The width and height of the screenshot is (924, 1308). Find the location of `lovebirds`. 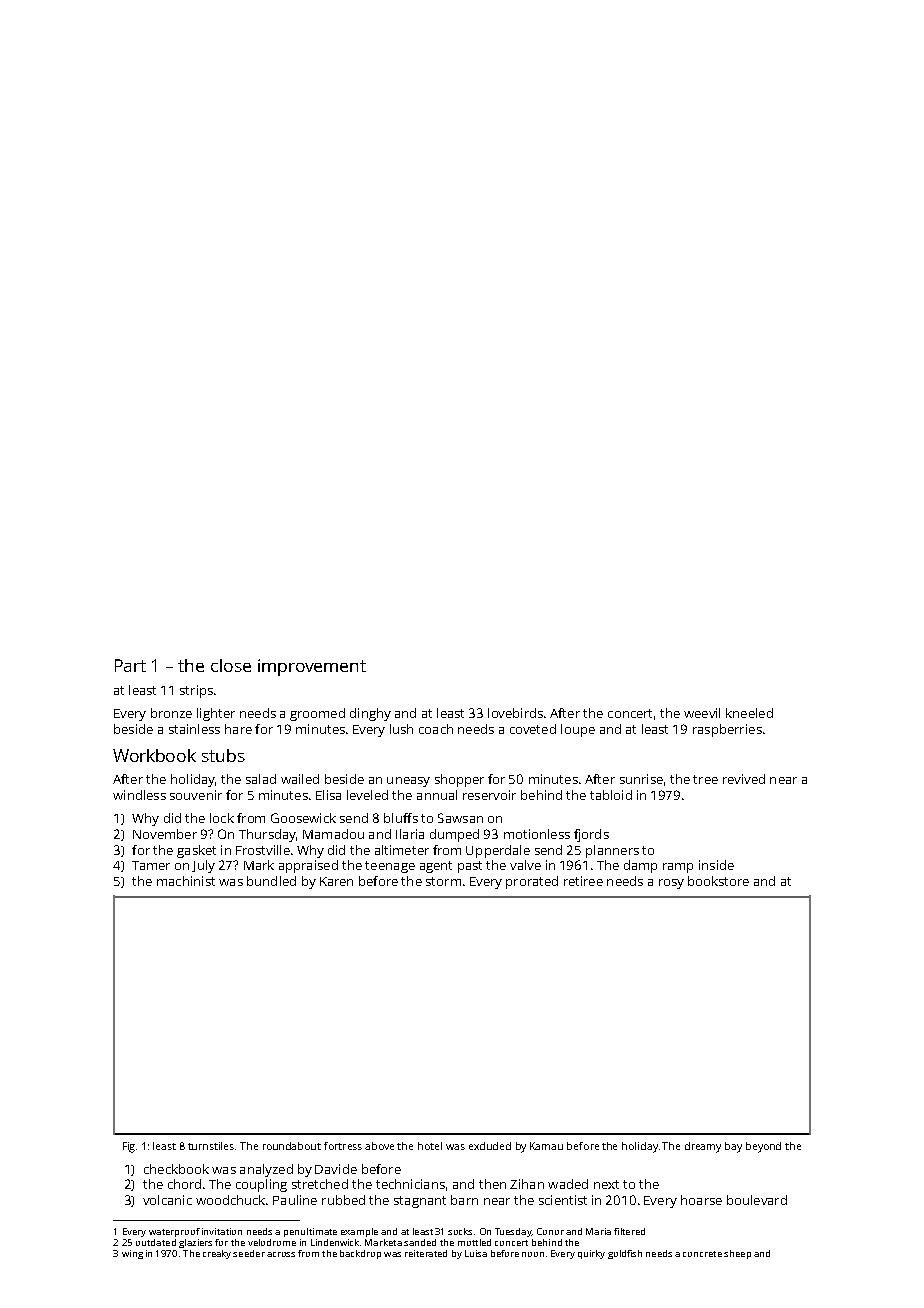

lovebirds is located at coordinates (515, 713).
